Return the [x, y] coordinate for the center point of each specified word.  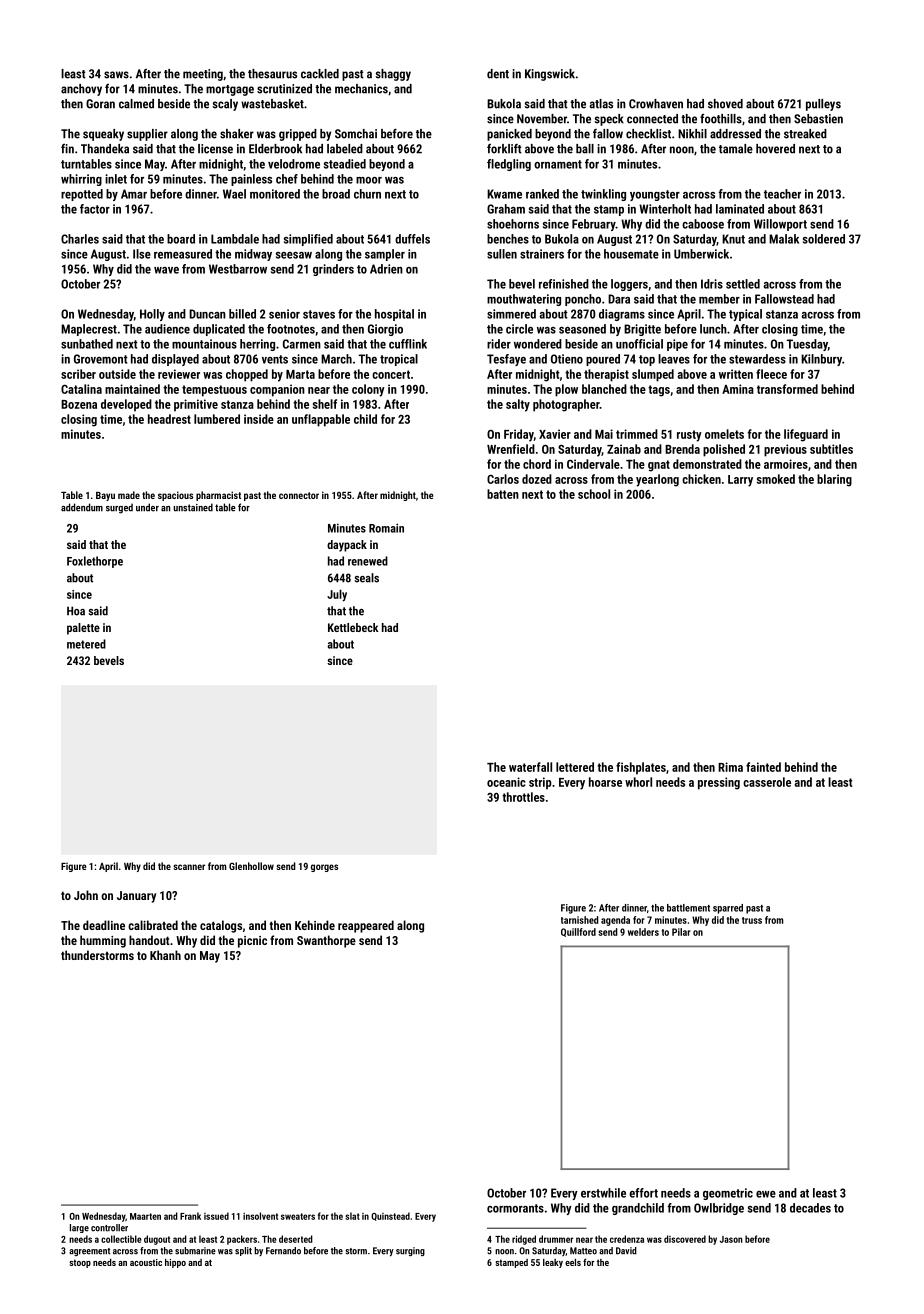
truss [752, 920]
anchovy [81, 90]
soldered [824, 239]
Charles [80, 239]
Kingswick [550, 75]
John [86, 895]
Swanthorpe [326, 941]
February [594, 225]
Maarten [145, 1216]
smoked [776, 479]
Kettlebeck [353, 627]
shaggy [393, 75]
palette [83, 629]
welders [643, 932]
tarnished [580, 920]
